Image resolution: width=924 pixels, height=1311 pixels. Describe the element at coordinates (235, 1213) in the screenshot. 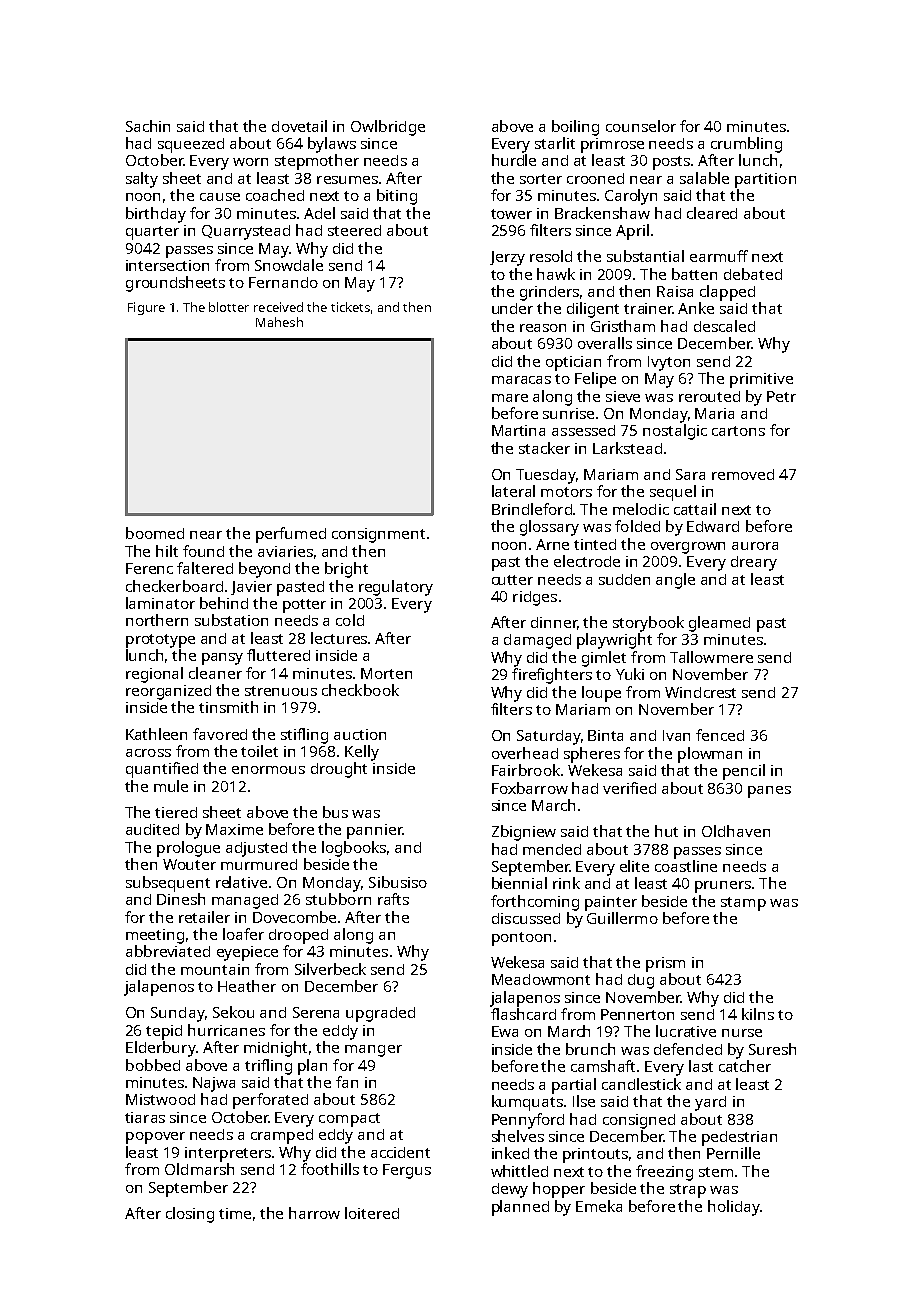

I see `time` at that location.
